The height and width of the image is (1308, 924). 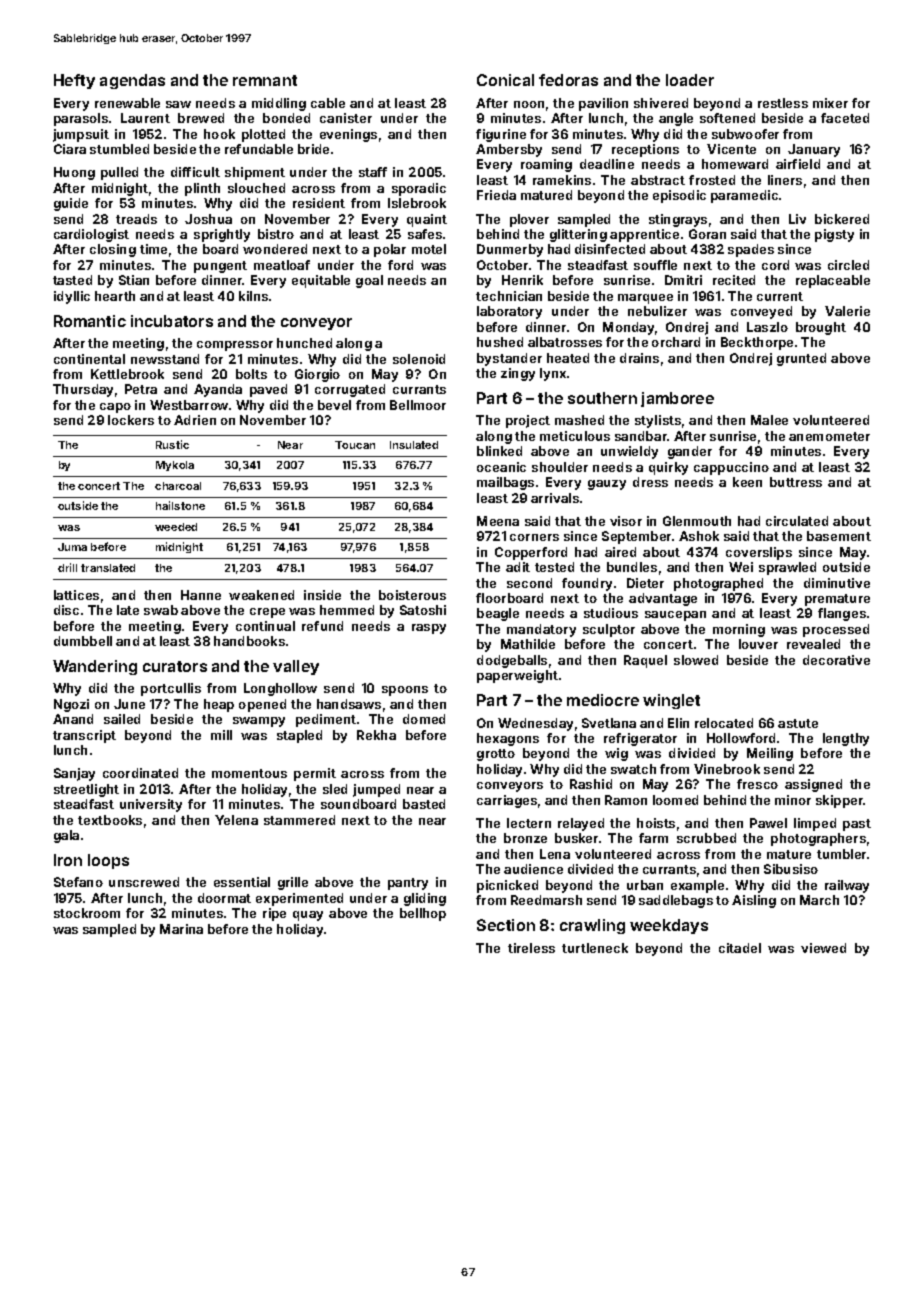 What do you see at coordinates (81, 119) in the image?
I see `parasols` at bounding box center [81, 119].
